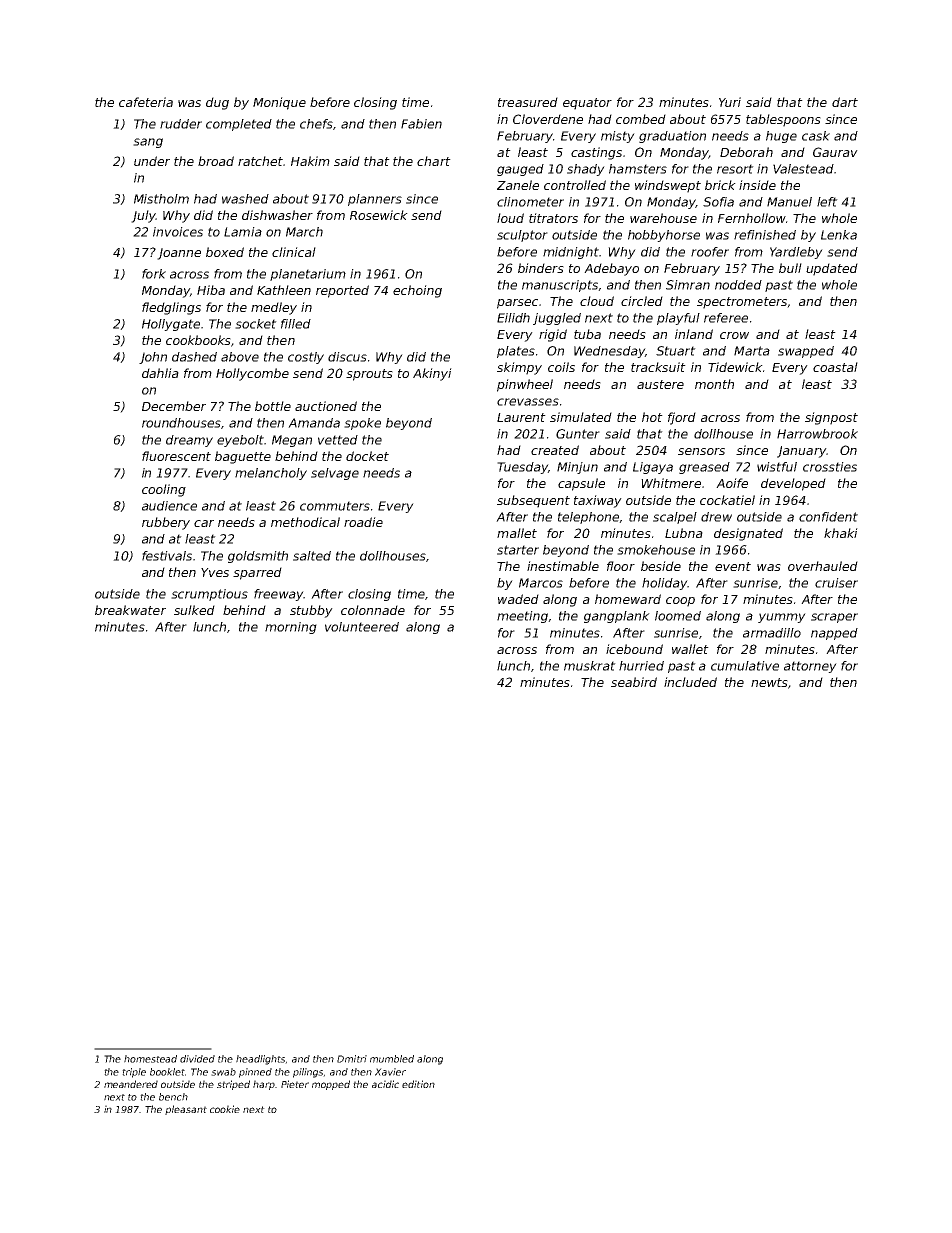 The height and width of the image is (1233, 952). Describe the element at coordinates (146, 102) in the image. I see `cafeteria` at that location.
